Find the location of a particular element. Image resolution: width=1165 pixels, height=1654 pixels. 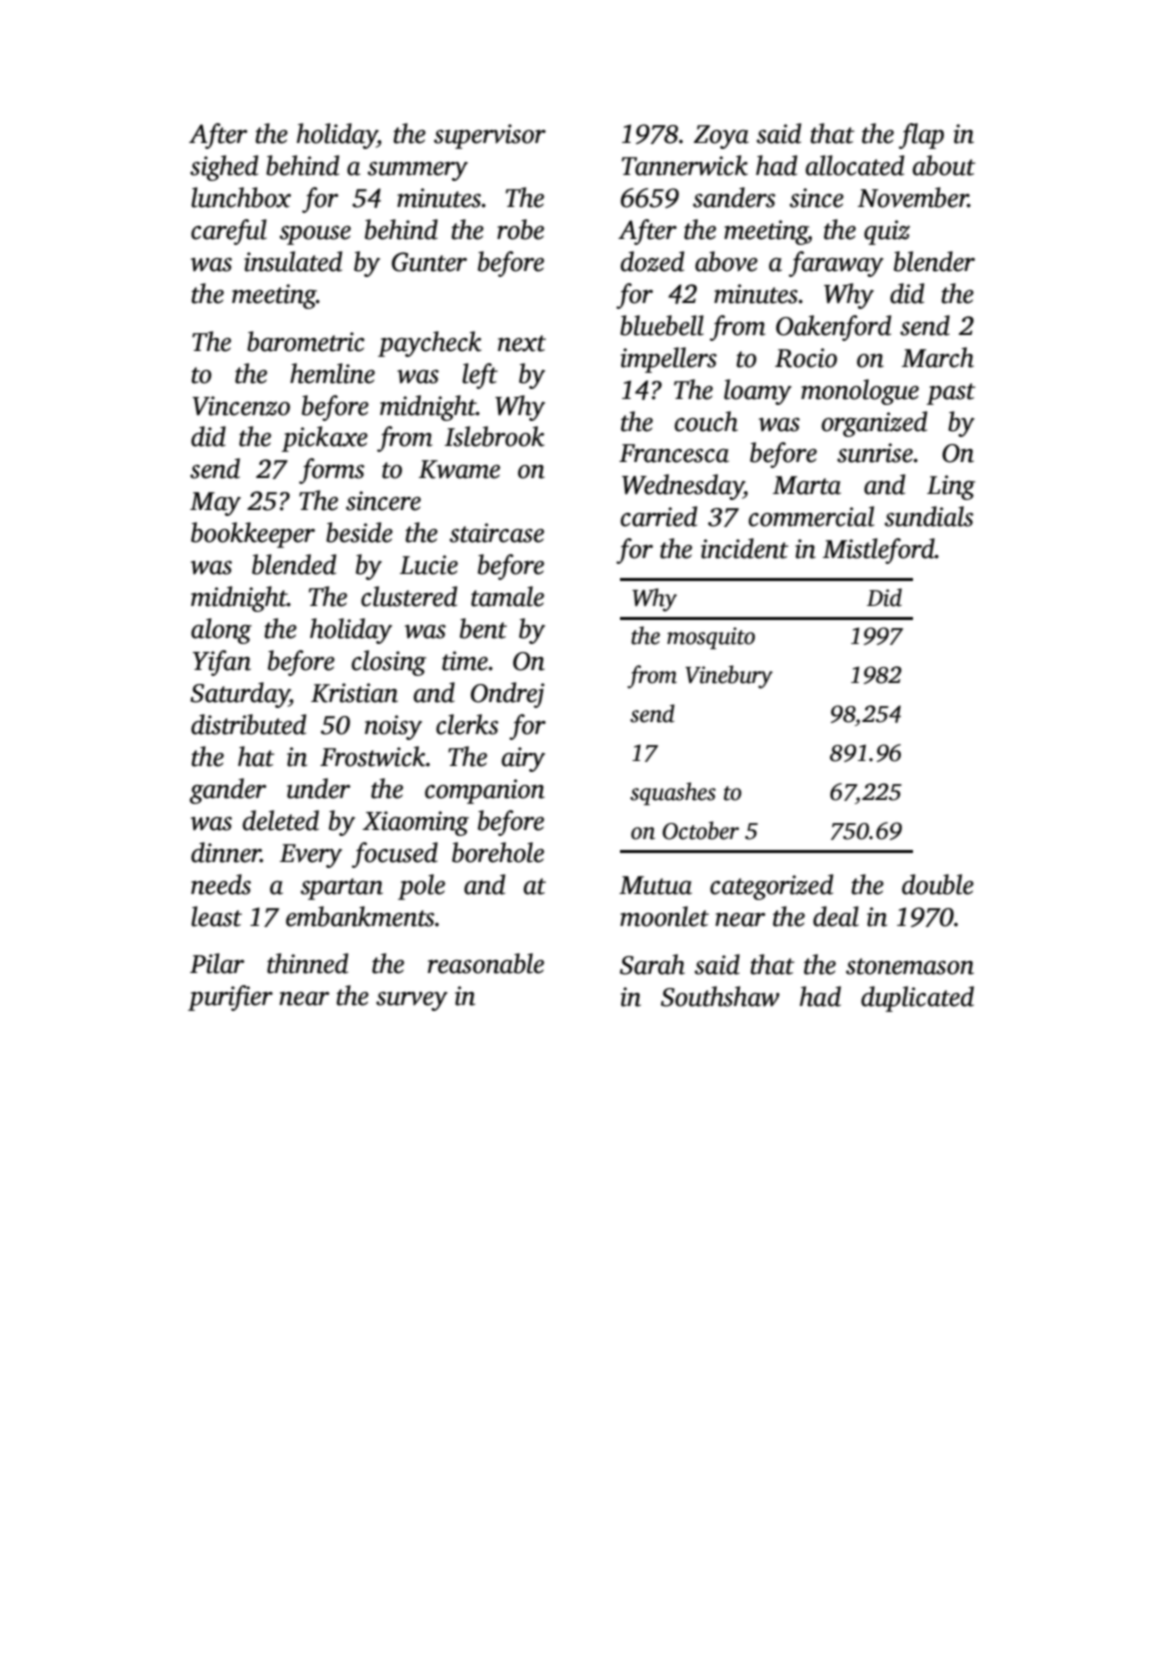

May is located at coordinates (215, 504).
